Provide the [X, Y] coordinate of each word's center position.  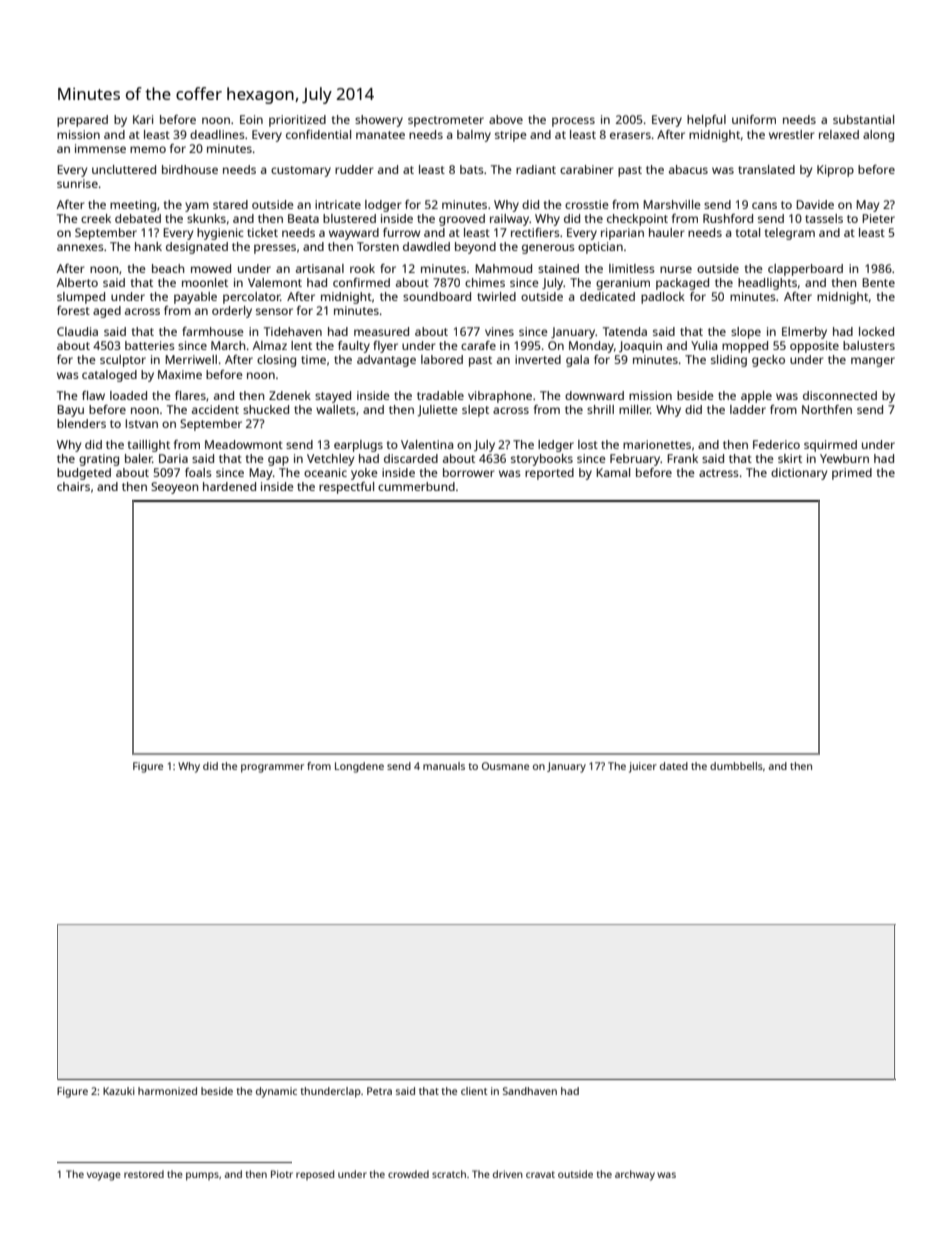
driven [508, 1174]
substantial [863, 119]
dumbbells [736, 766]
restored [144, 1174]
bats [472, 169]
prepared [82, 121]
